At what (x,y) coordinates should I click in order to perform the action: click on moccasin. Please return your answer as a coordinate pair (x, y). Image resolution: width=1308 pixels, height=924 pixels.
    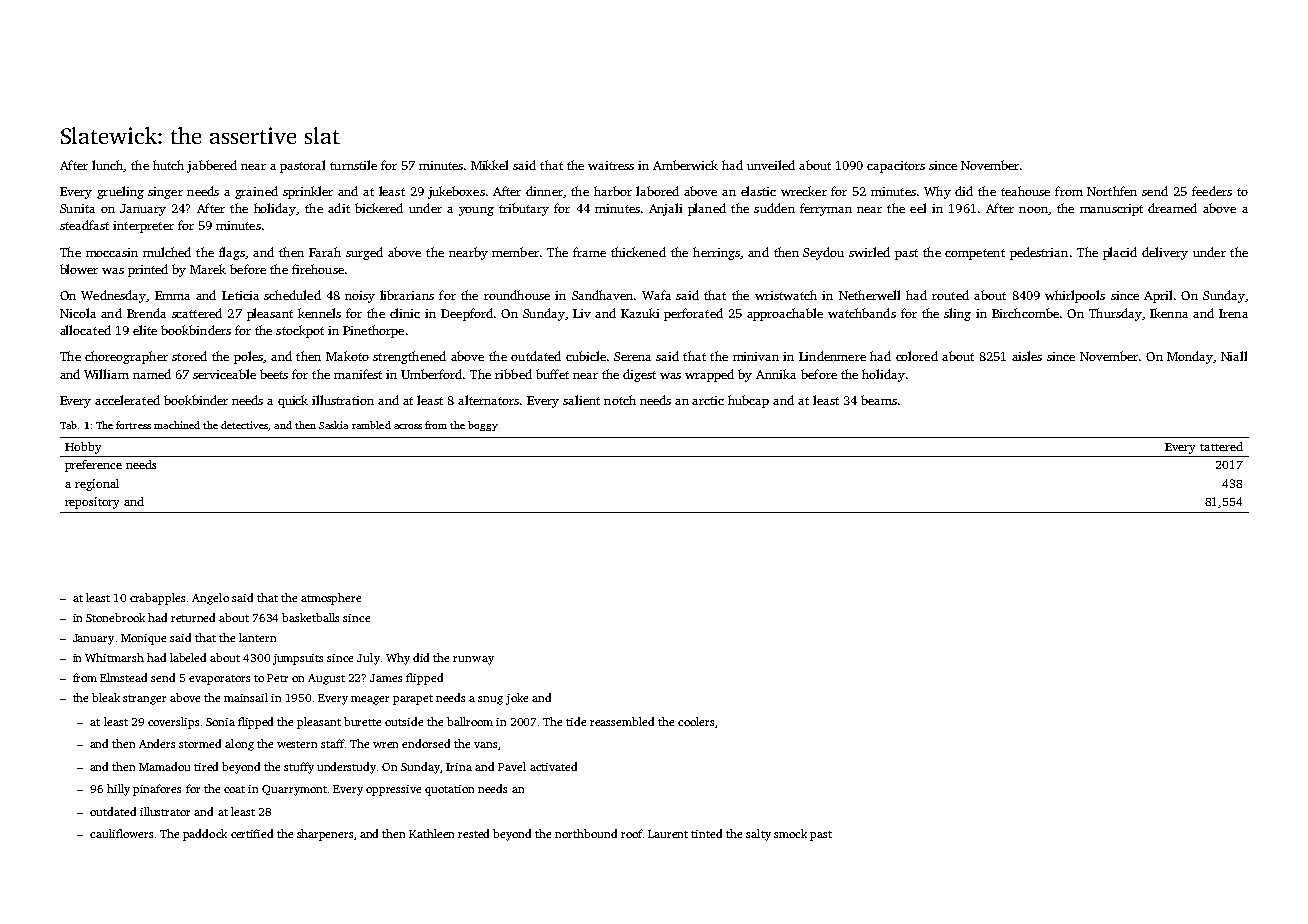
    Looking at the image, I should click on (112, 252).
